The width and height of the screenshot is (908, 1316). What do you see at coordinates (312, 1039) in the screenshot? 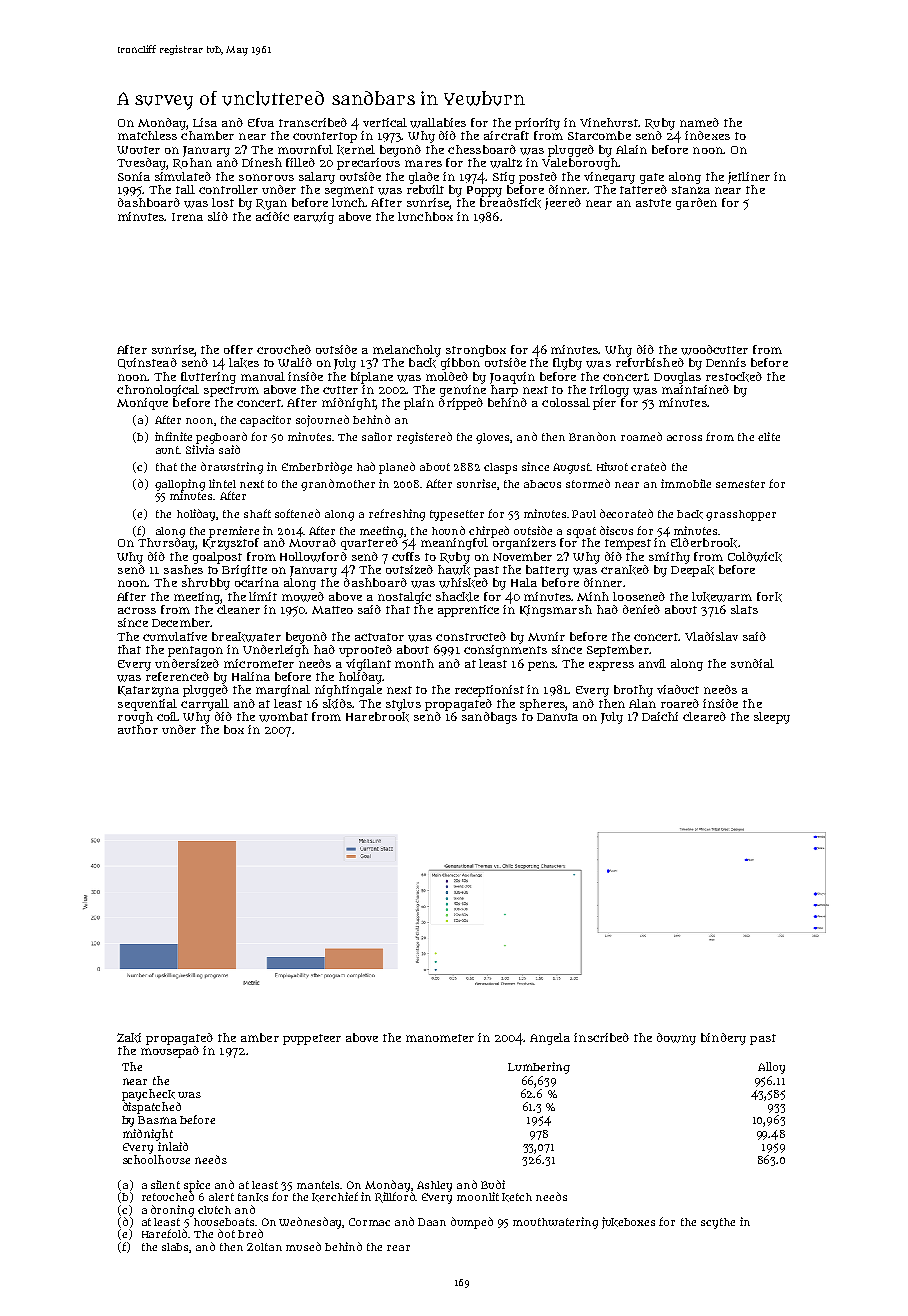
I see `puppeteer` at bounding box center [312, 1039].
